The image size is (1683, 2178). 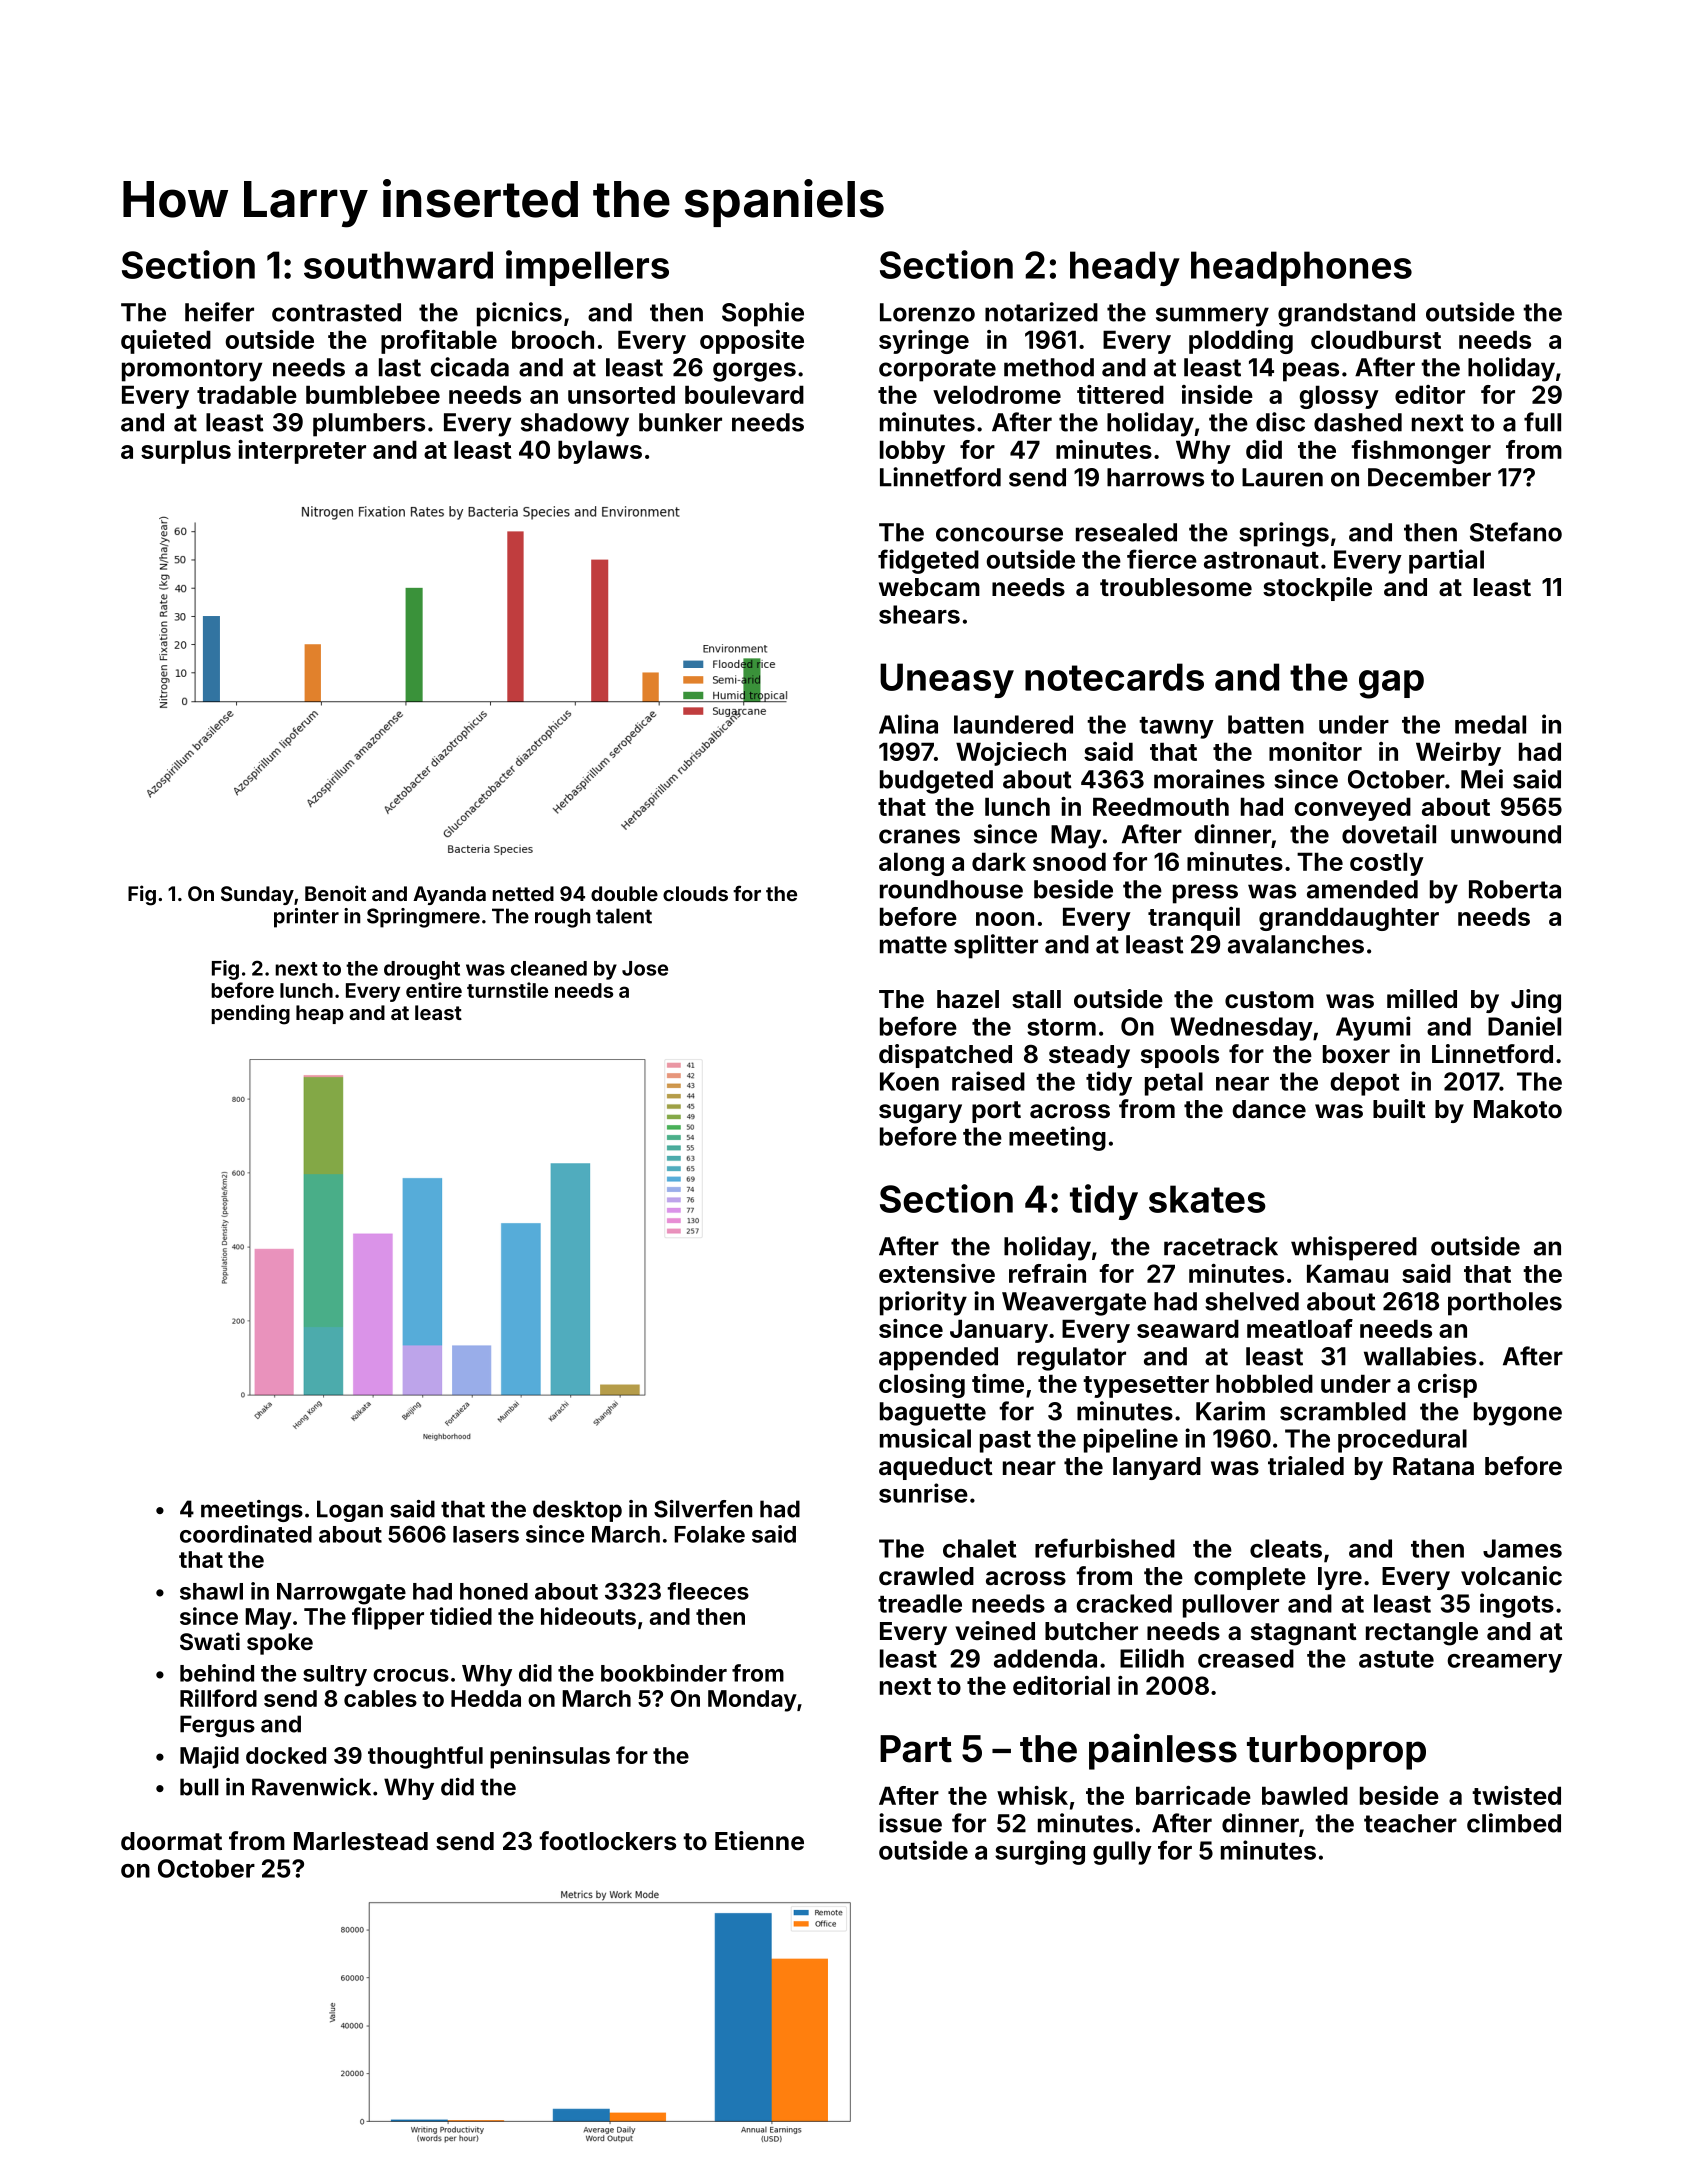 I want to click on Stefano, so click(x=1516, y=532).
